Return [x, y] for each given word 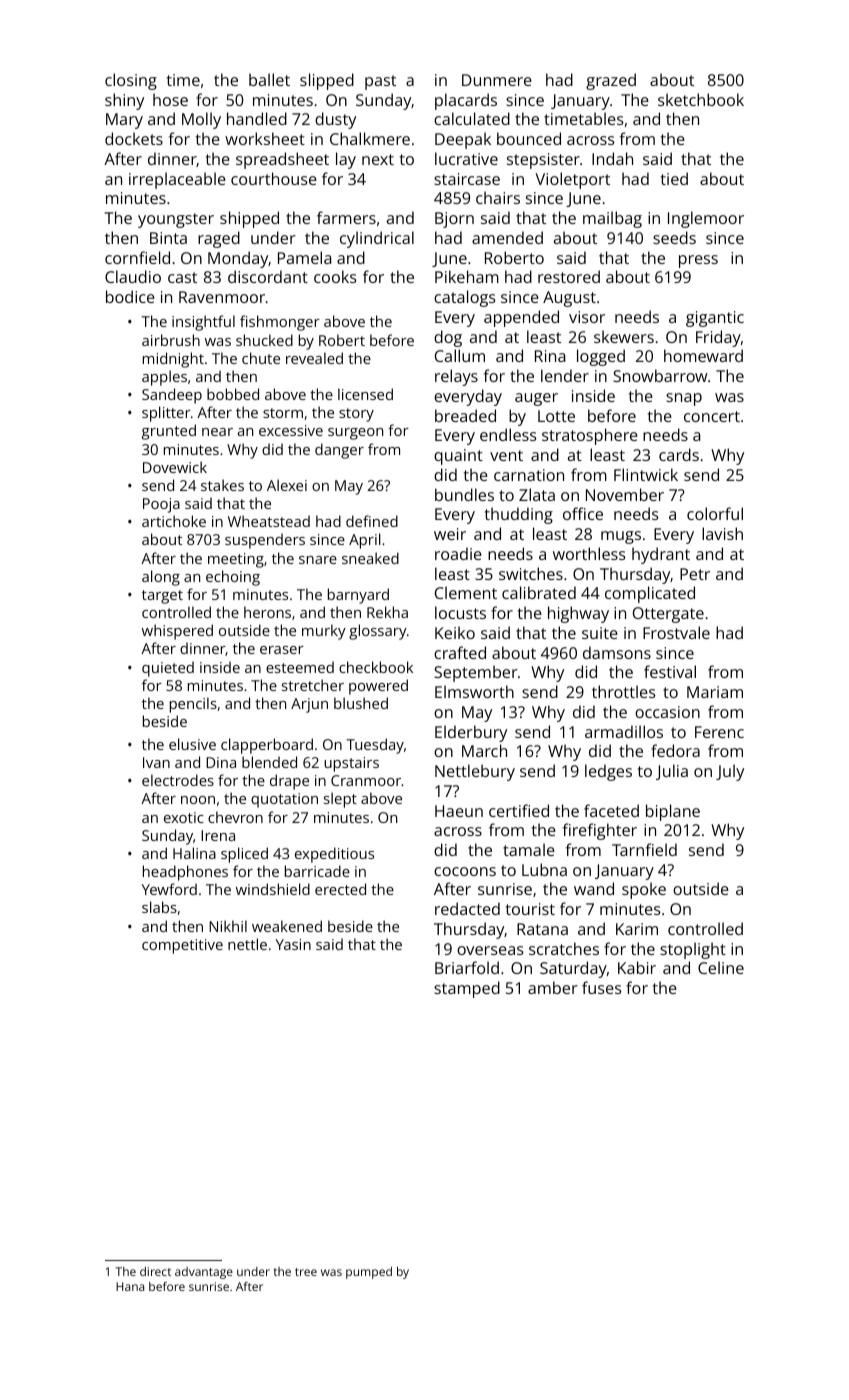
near [217, 432]
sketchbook [701, 99]
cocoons [465, 871]
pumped [369, 1273]
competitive [182, 946]
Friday [718, 338]
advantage [204, 1273]
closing [131, 81]
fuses [601, 987]
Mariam [715, 692]
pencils [193, 705]
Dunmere [497, 80]
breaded [465, 415]
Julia [672, 772]
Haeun [459, 811]
